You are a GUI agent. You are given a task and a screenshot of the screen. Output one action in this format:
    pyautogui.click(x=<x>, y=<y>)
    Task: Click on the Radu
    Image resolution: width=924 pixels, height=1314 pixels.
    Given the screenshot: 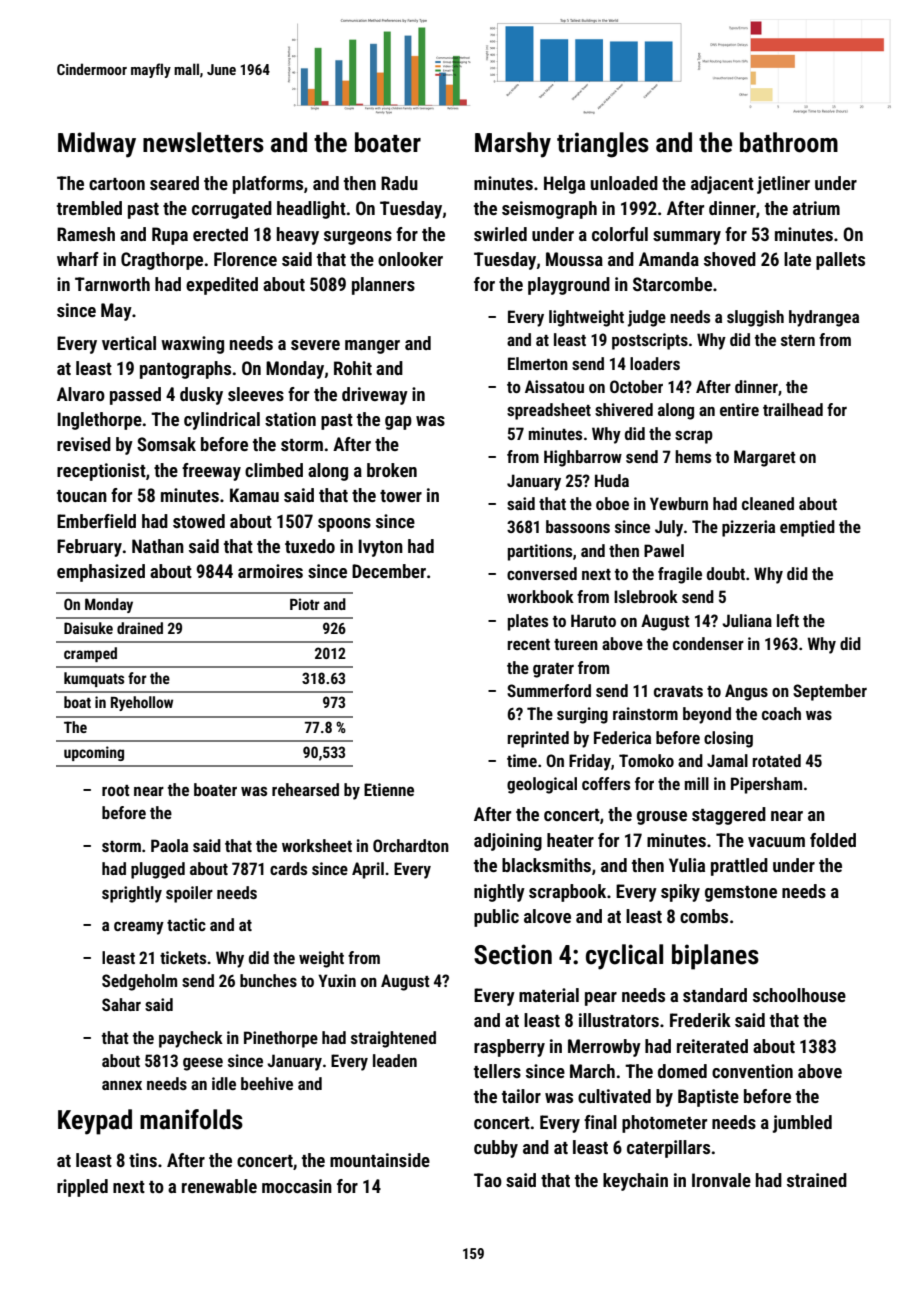 What is the action you would take?
    pyautogui.click(x=399, y=183)
